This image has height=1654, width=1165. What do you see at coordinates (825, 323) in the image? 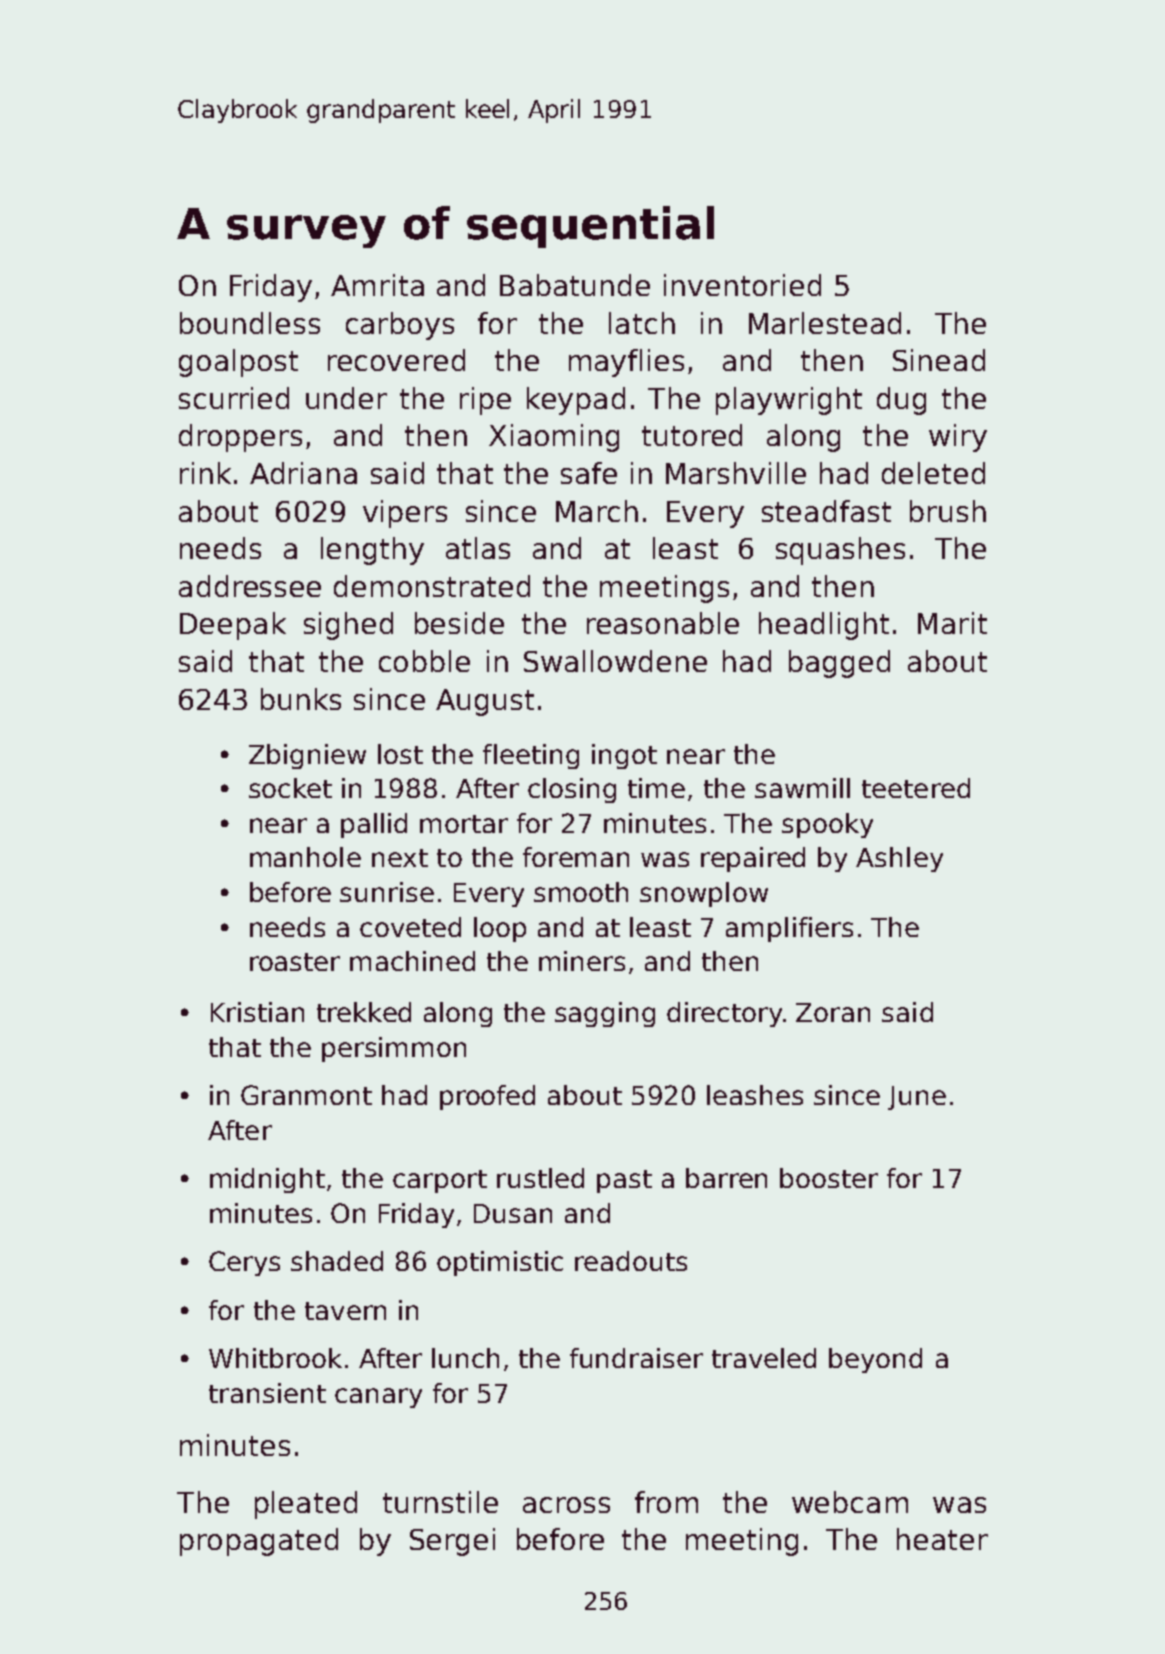
I see `Marlestead` at bounding box center [825, 323].
